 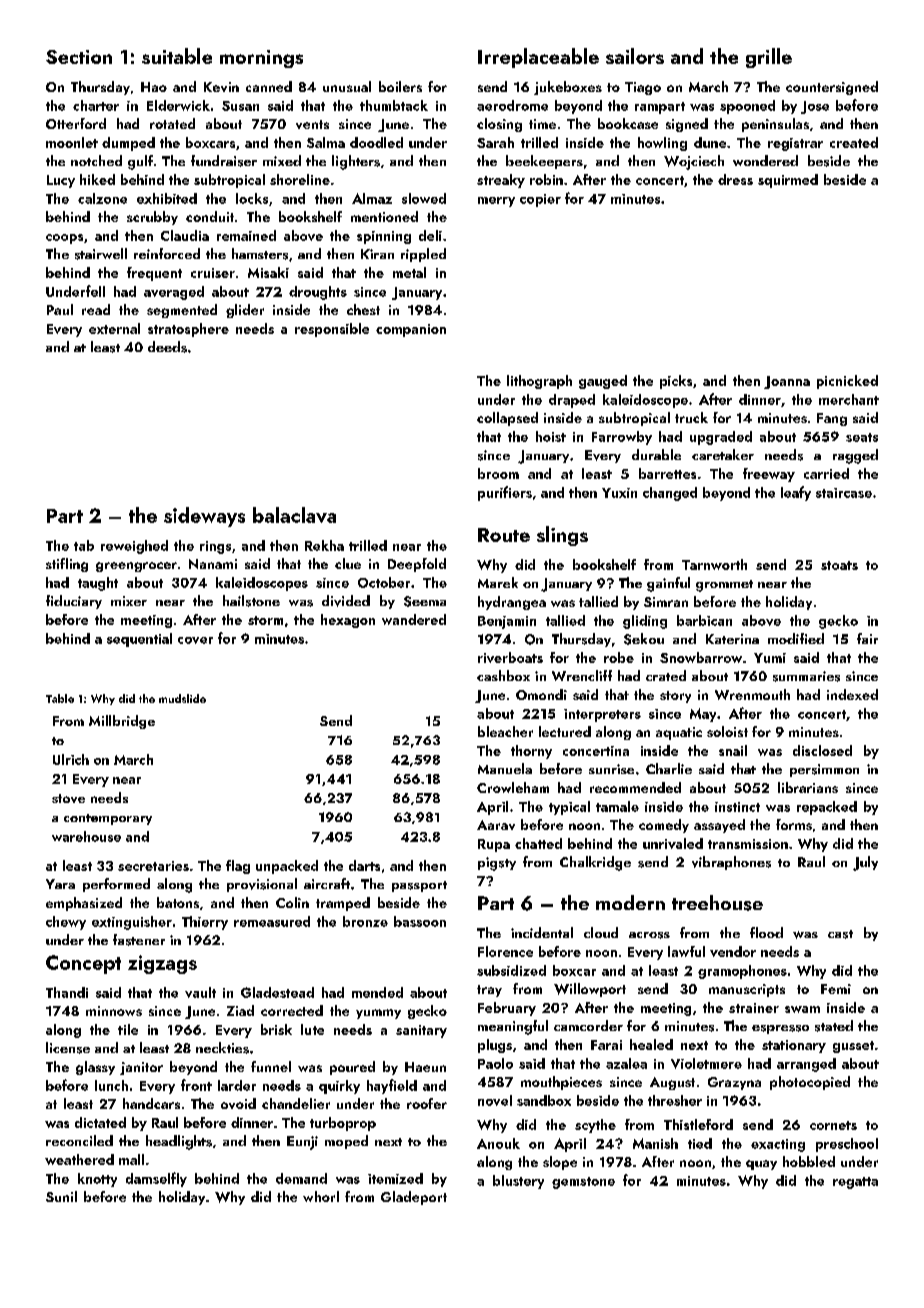 I want to click on cast, so click(x=840, y=934).
